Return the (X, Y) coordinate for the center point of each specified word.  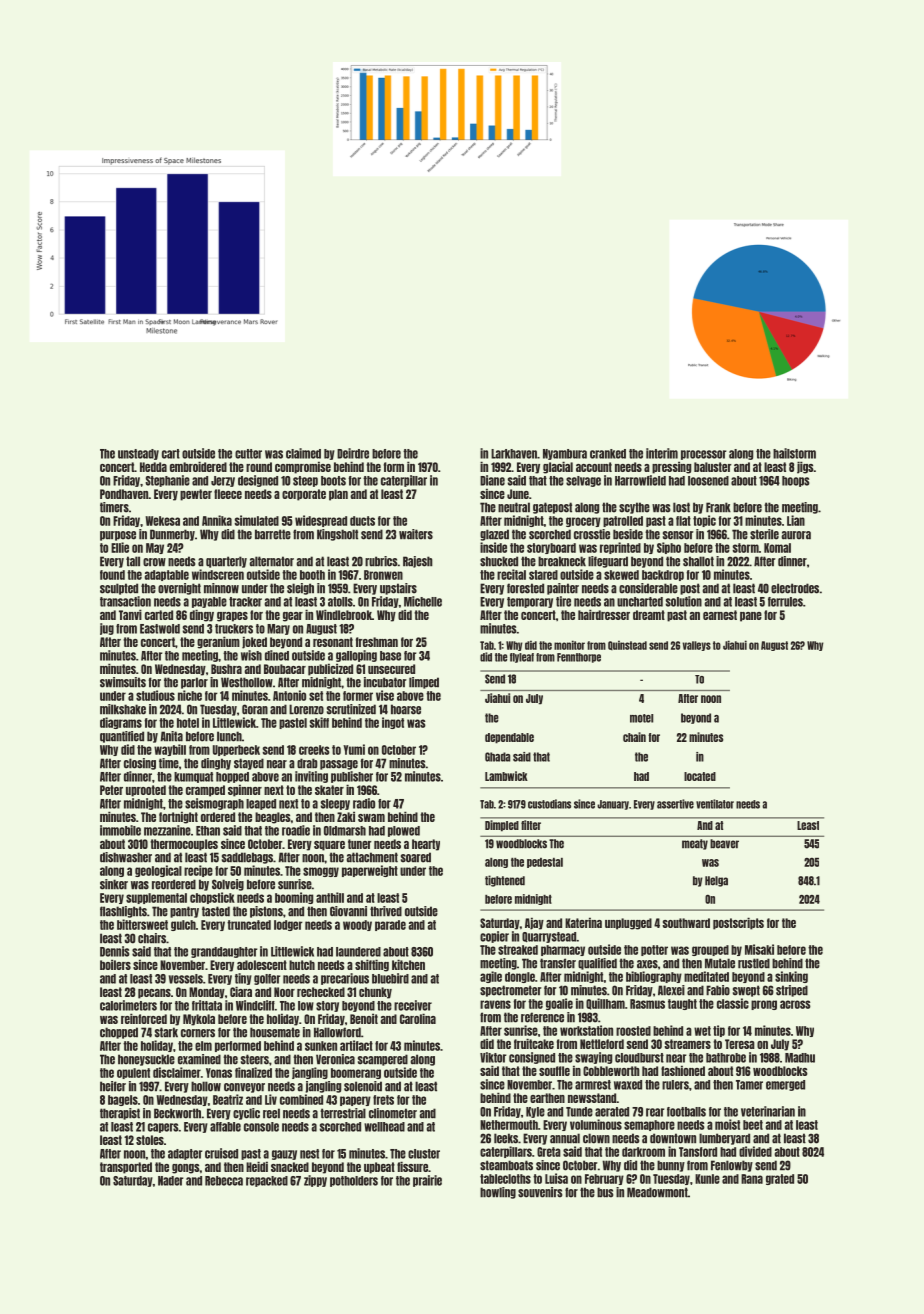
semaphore (649, 1125)
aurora (796, 535)
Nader (170, 1181)
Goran (255, 709)
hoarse (406, 709)
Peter (111, 790)
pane (751, 617)
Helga (716, 881)
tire (563, 601)
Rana (752, 1179)
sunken (321, 1046)
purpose (118, 536)
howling (498, 1193)
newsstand (592, 1098)
